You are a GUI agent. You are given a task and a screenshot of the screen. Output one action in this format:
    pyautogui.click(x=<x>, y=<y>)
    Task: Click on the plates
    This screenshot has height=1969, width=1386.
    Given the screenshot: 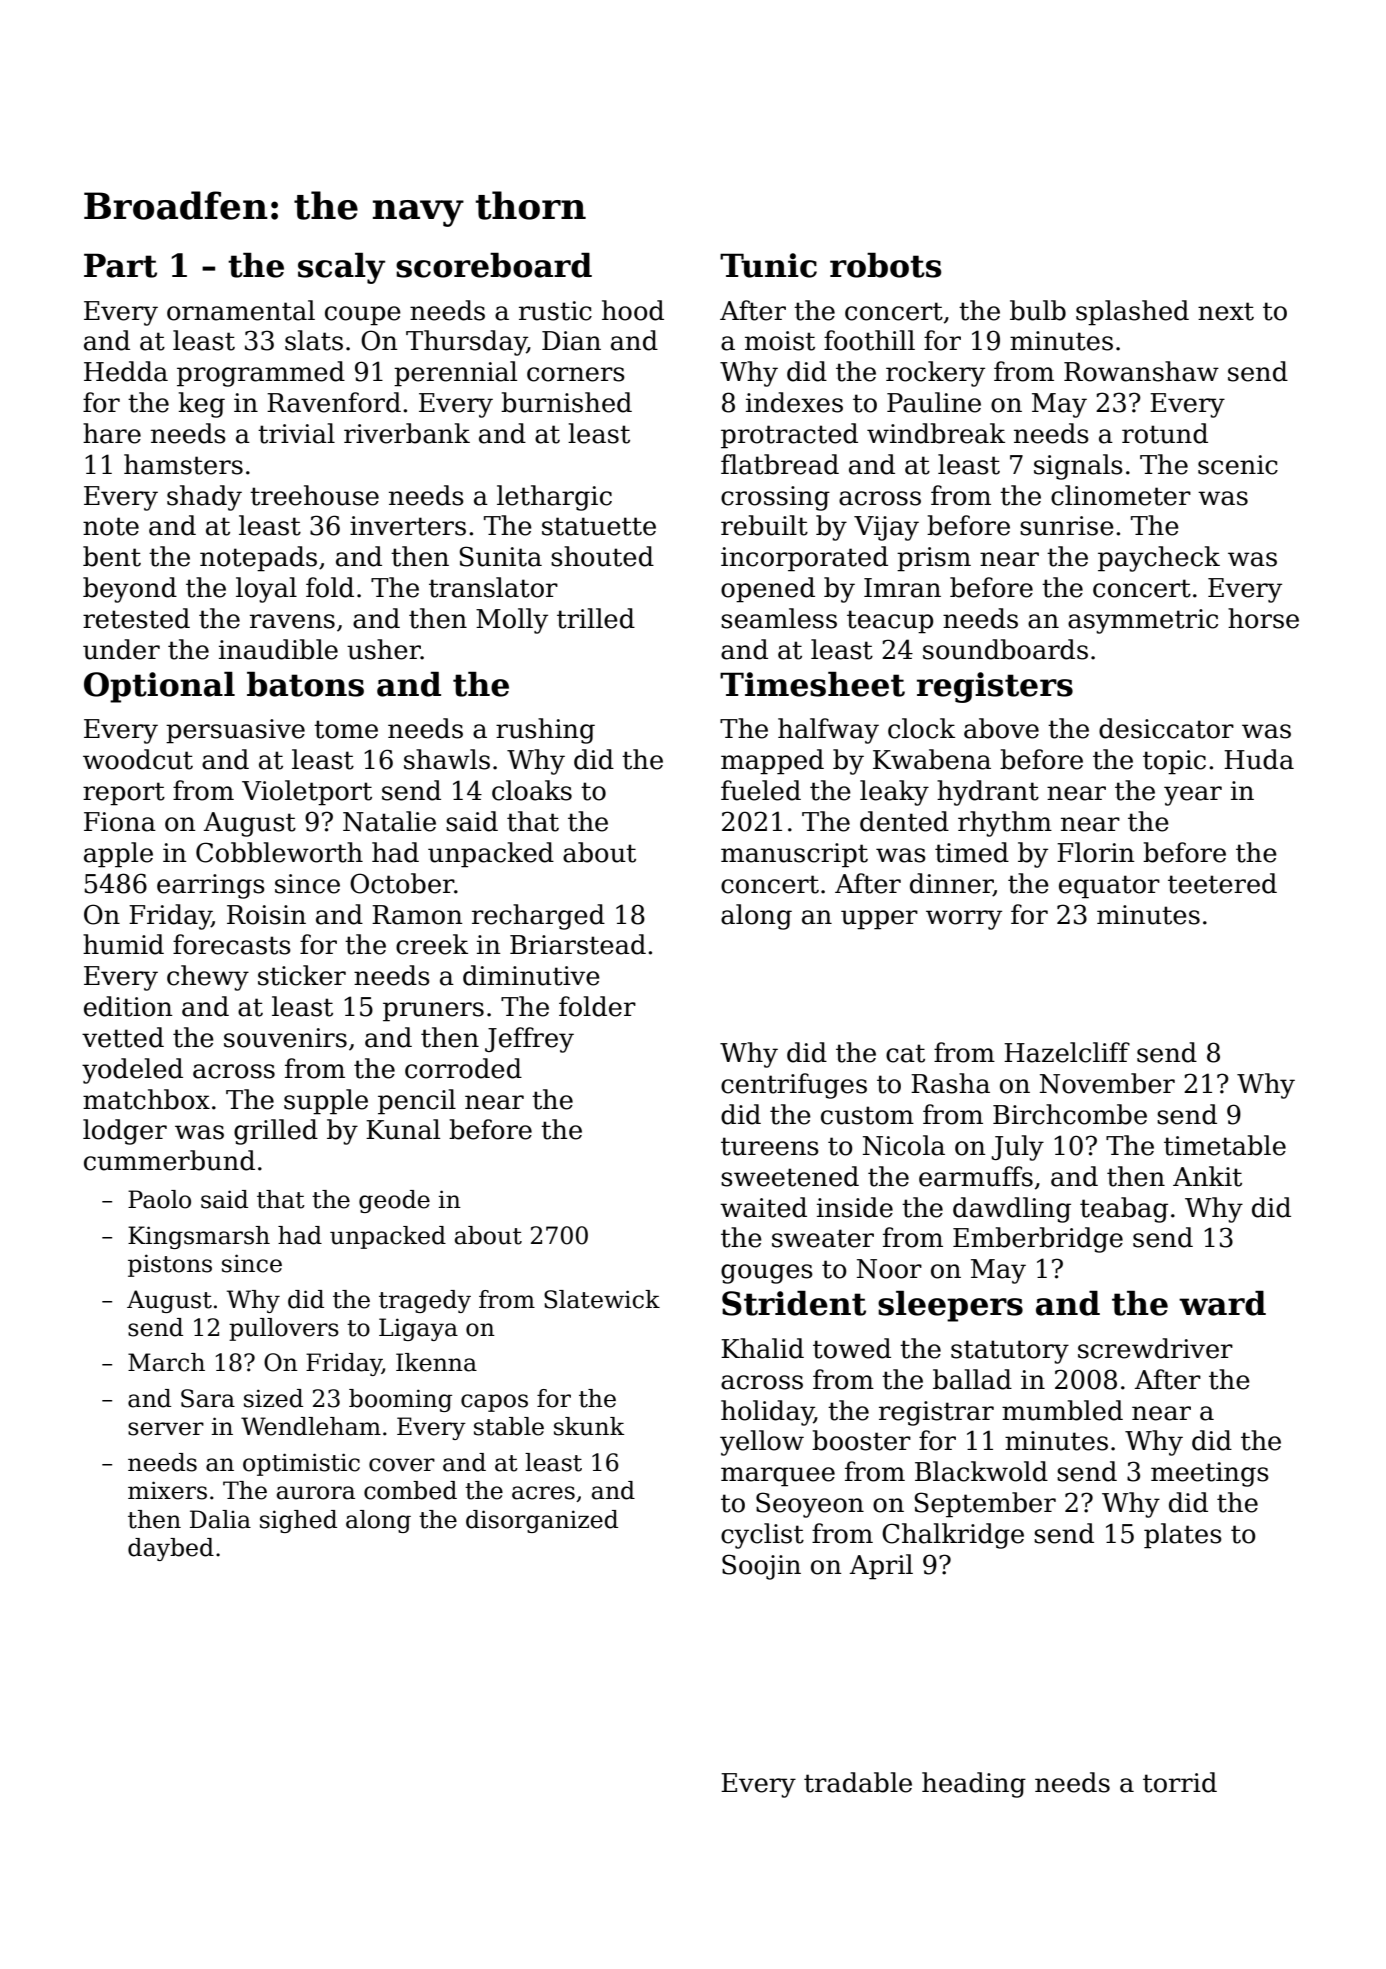 What is the action you would take?
    pyautogui.click(x=1183, y=1536)
